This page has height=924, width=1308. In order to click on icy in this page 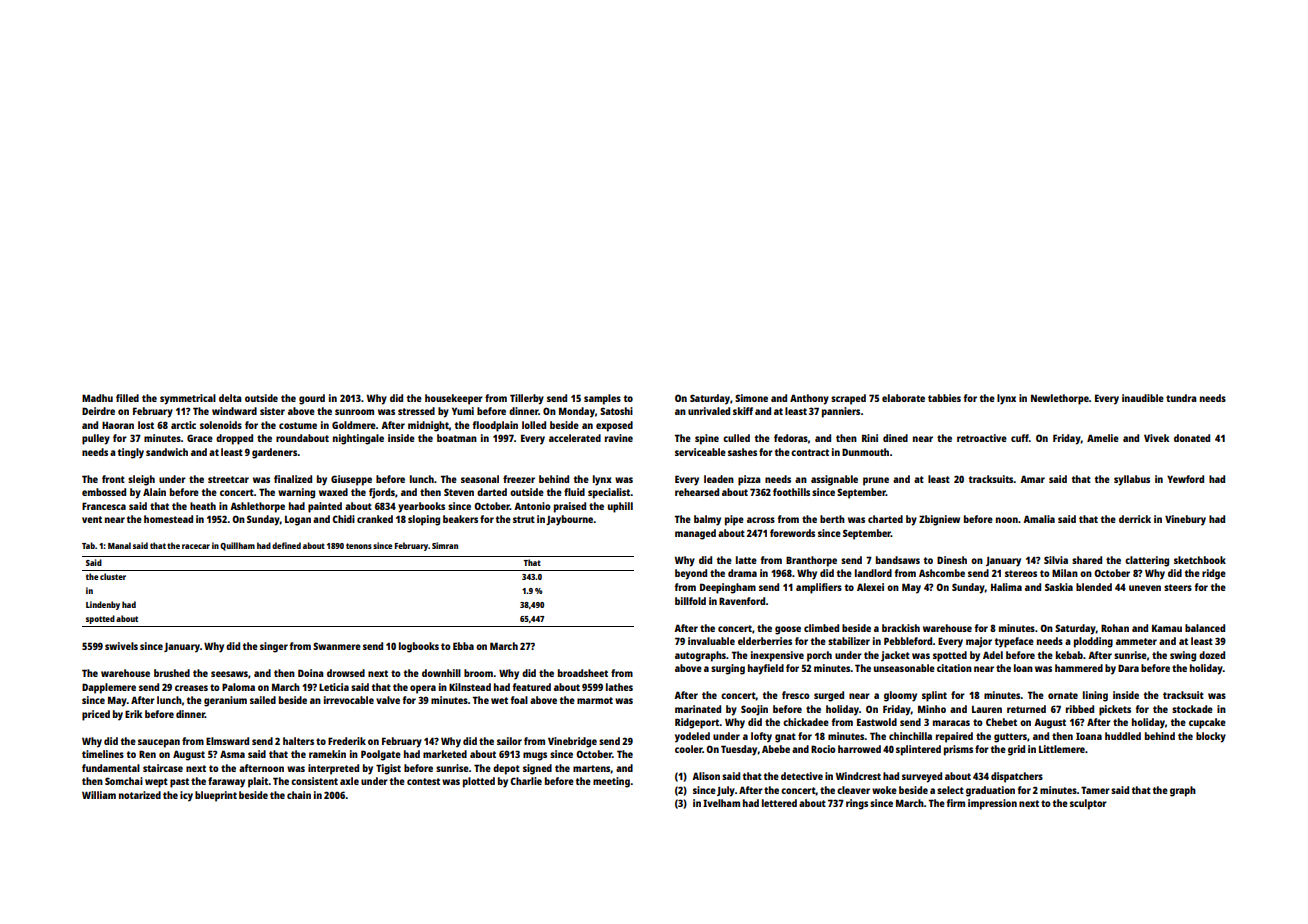, I will do `click(186, 796)`.
